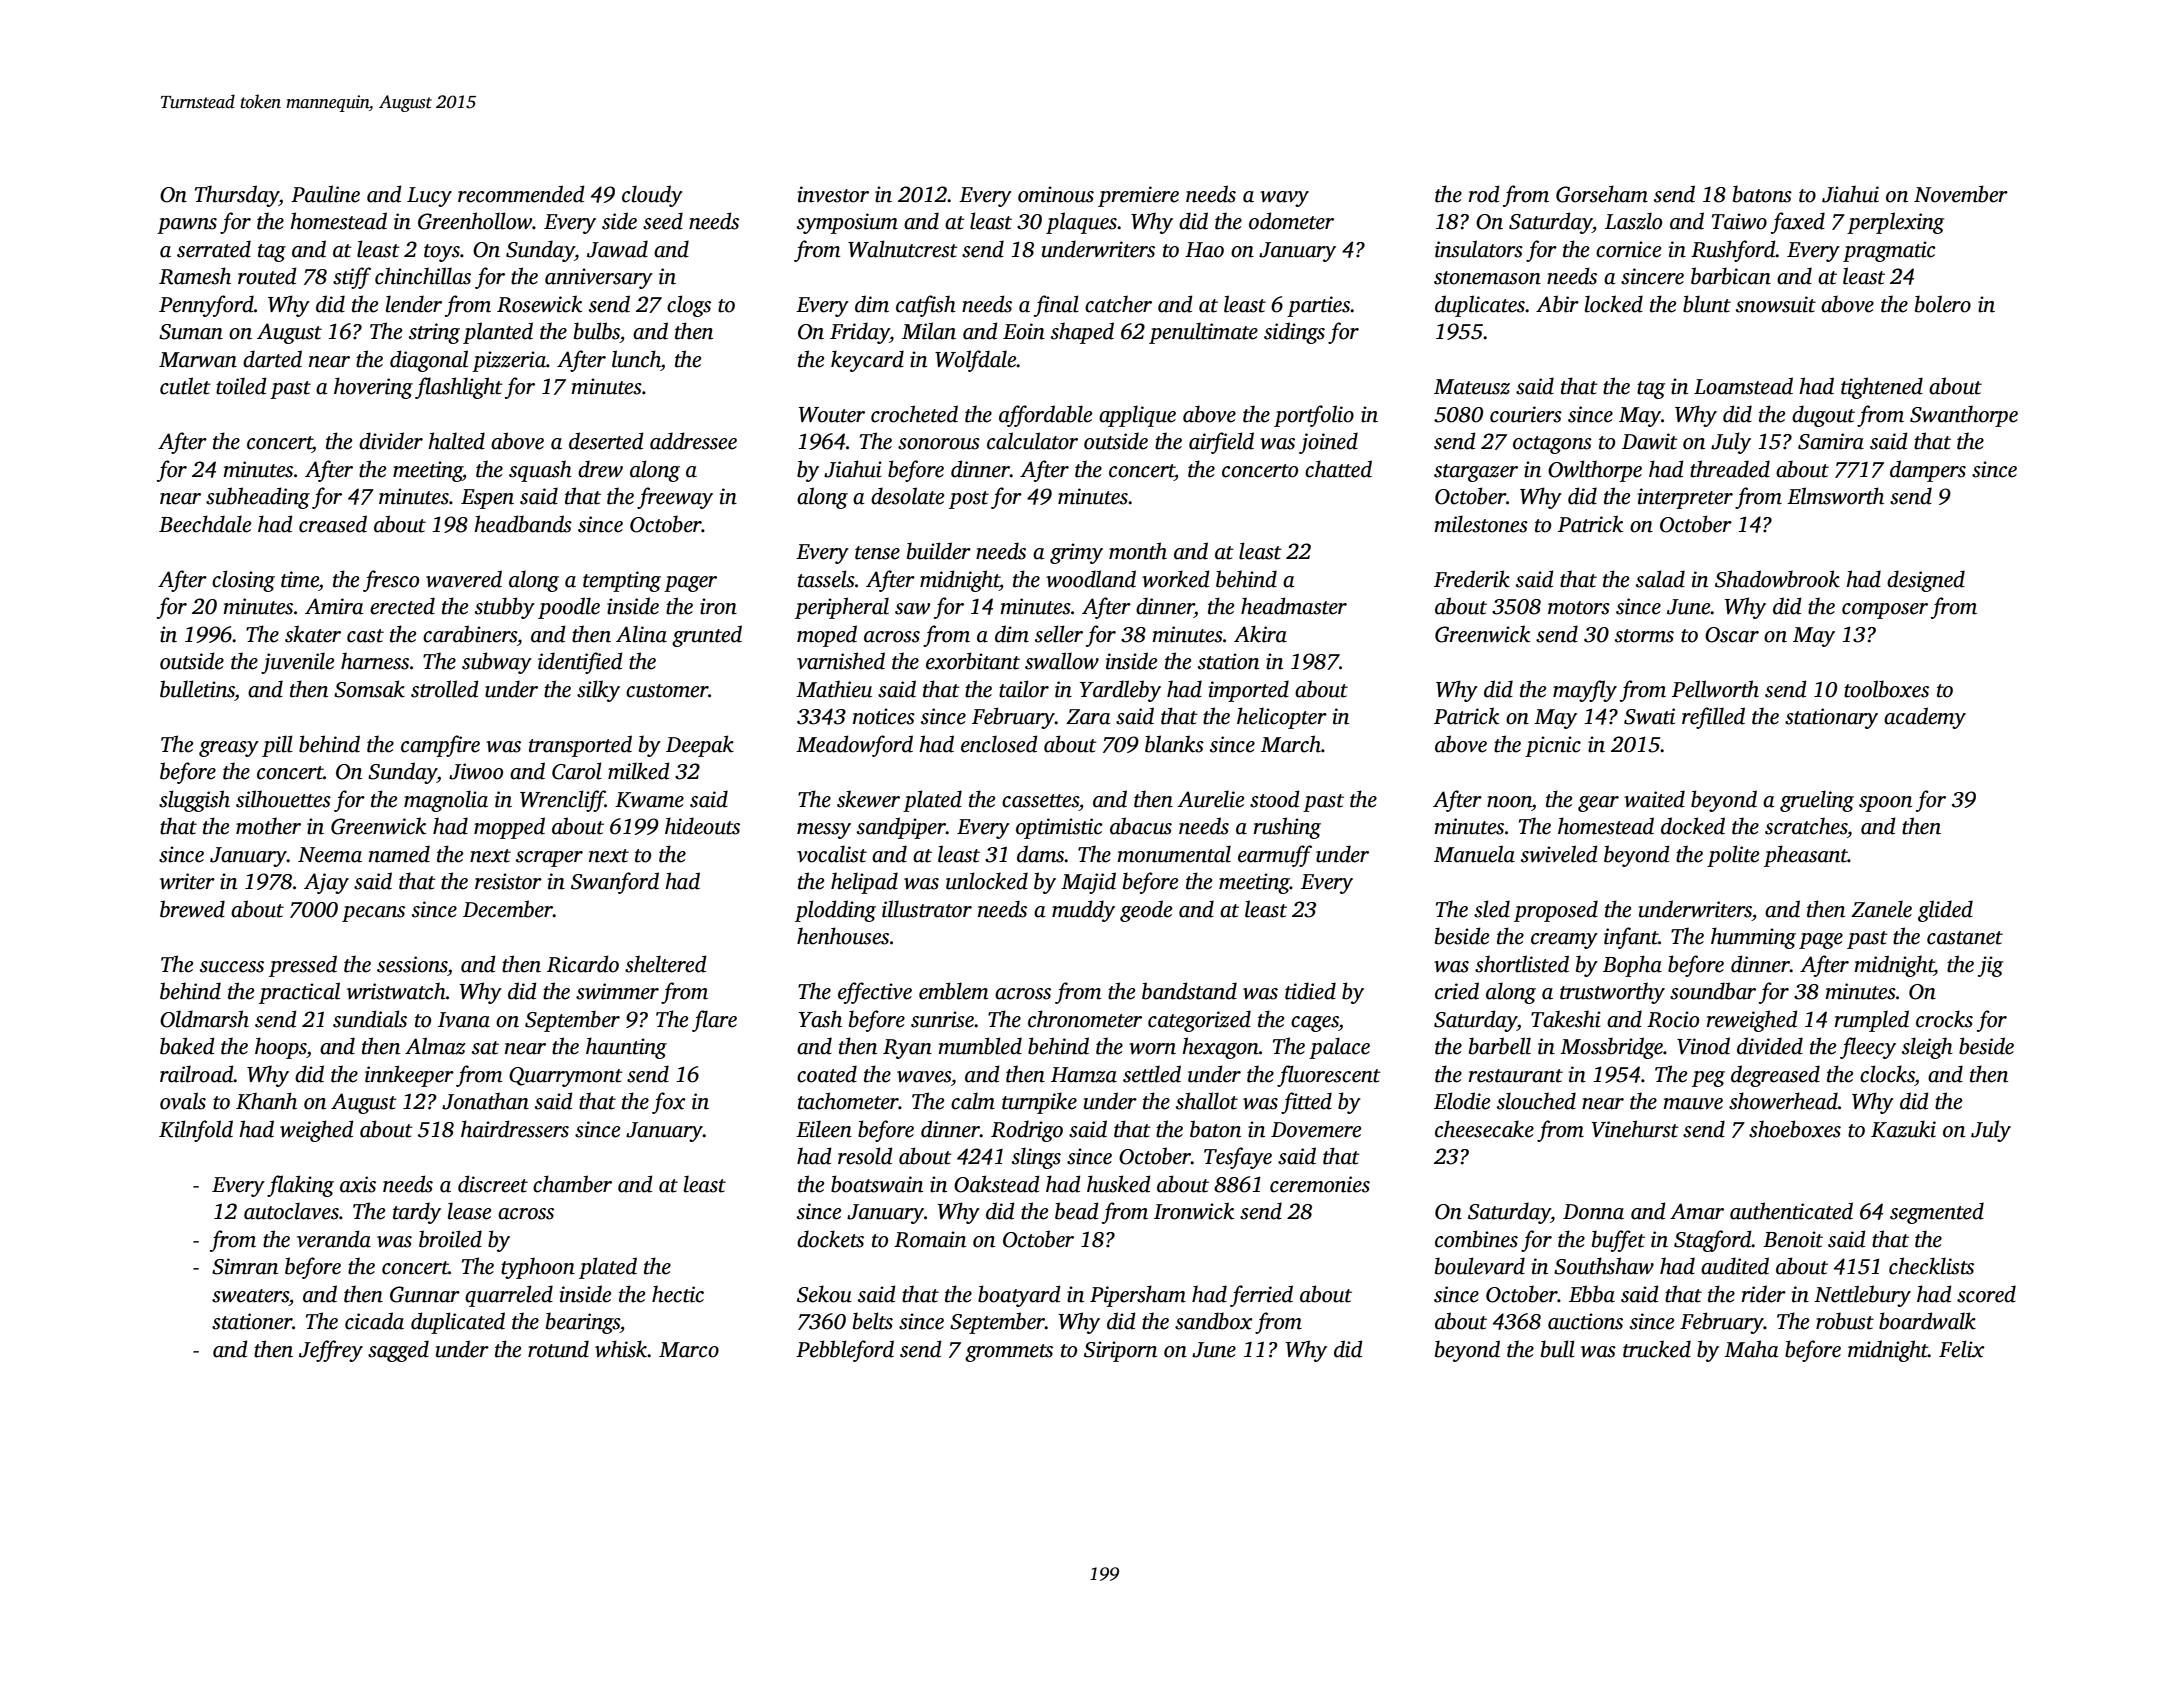  I want to click on proposed, so click(1556, 911).
